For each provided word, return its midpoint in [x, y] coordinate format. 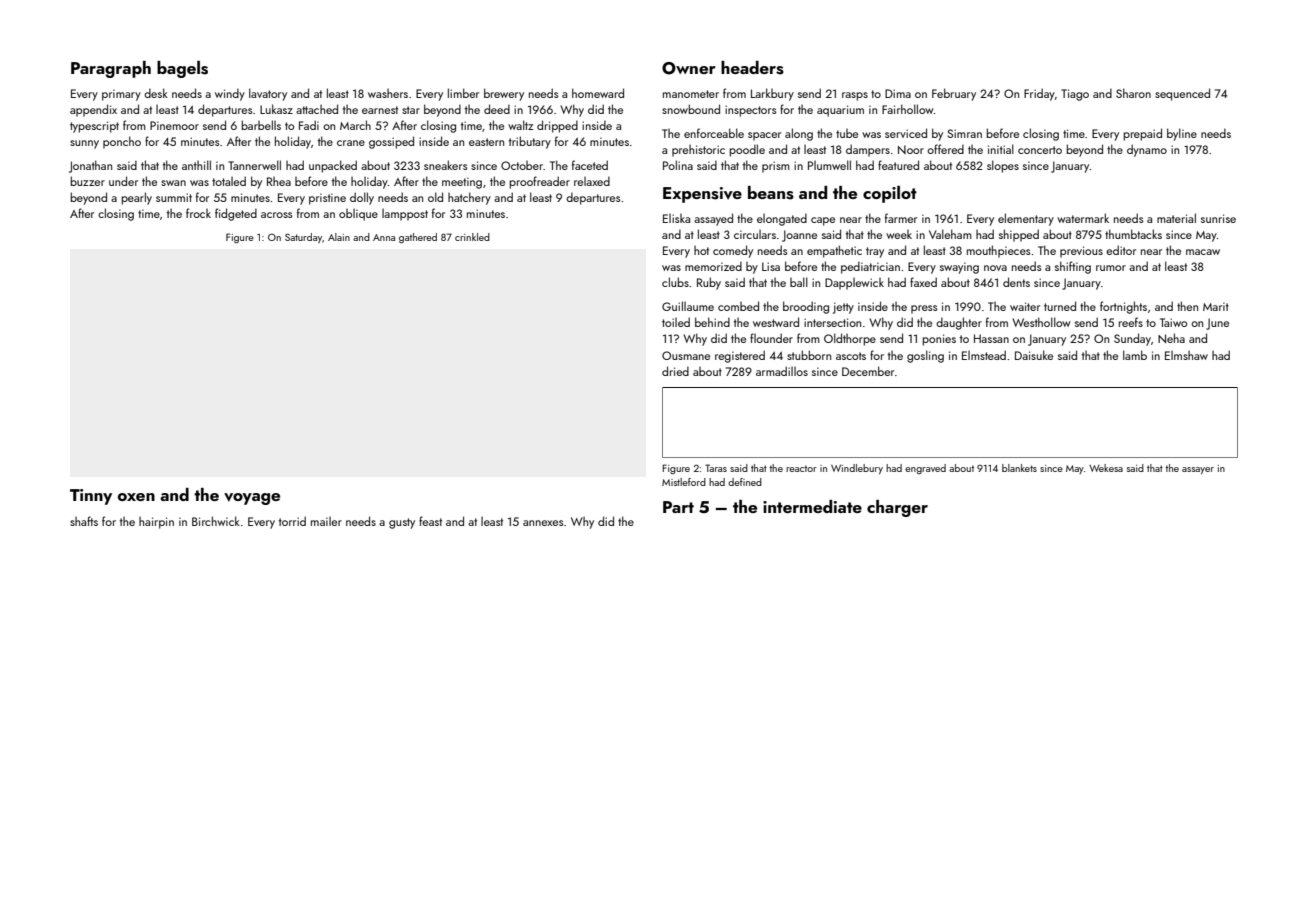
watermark [1083, 218]
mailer [326, 521]
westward [776, 322]
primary [121, 95]
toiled [676, 322]
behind [712, 322]
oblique [358, 214]
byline [1182, 134]
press [924, 309]
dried [675, 371]
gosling [925, 356]
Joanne [799, 236]
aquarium [840, 111]
